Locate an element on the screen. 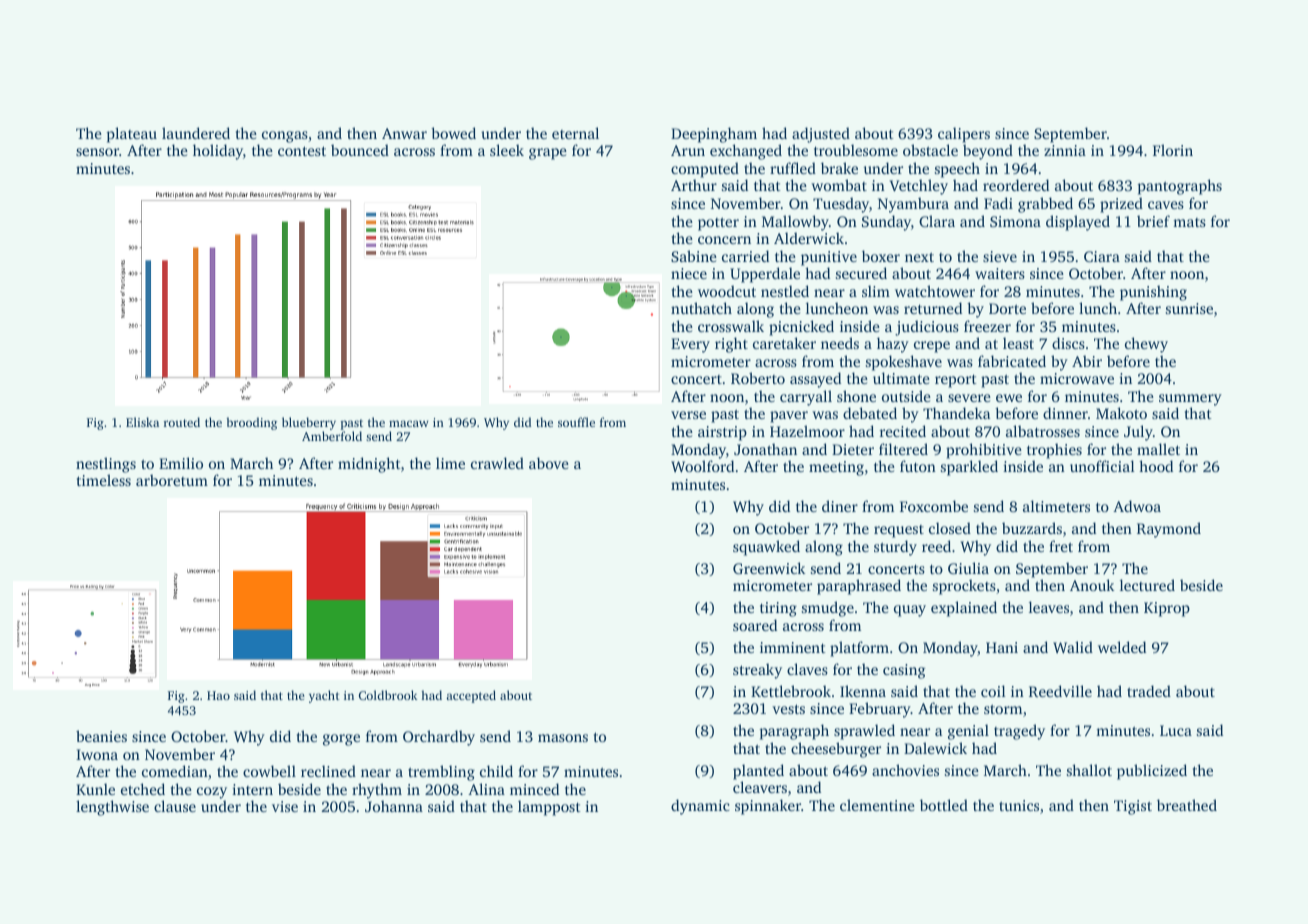 This screenshot has width=1308, height=924. cleavers is located at coordinates (760, 787).
